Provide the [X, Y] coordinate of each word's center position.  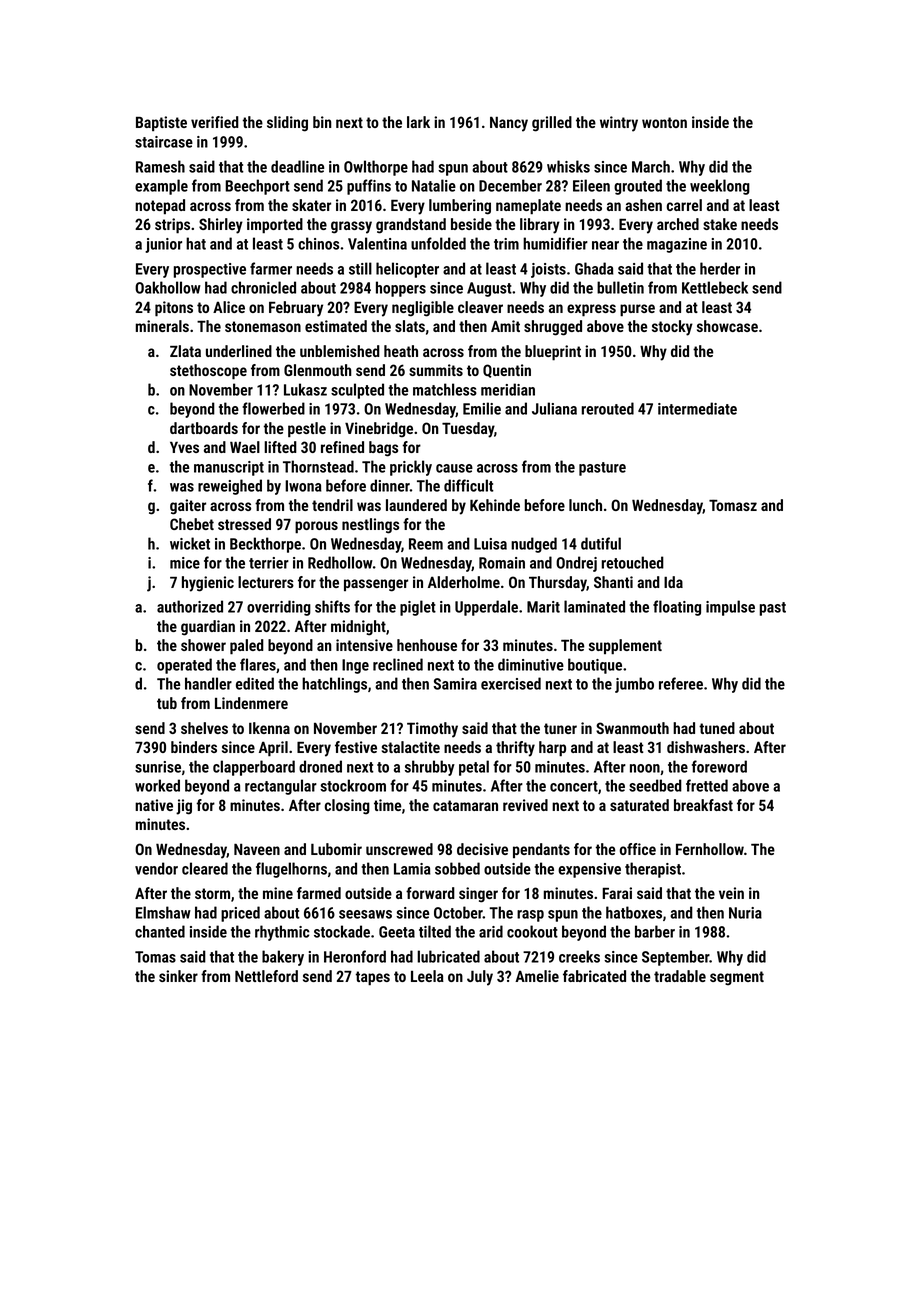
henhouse [427, 645]
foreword [719, 766]
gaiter [188, 507]
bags [383, 449]
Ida [673, 582]
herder [720, 268]
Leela [427, 976]
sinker [178, 976]
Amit [505, 326]
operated [184, 666]
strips [172, 226]
